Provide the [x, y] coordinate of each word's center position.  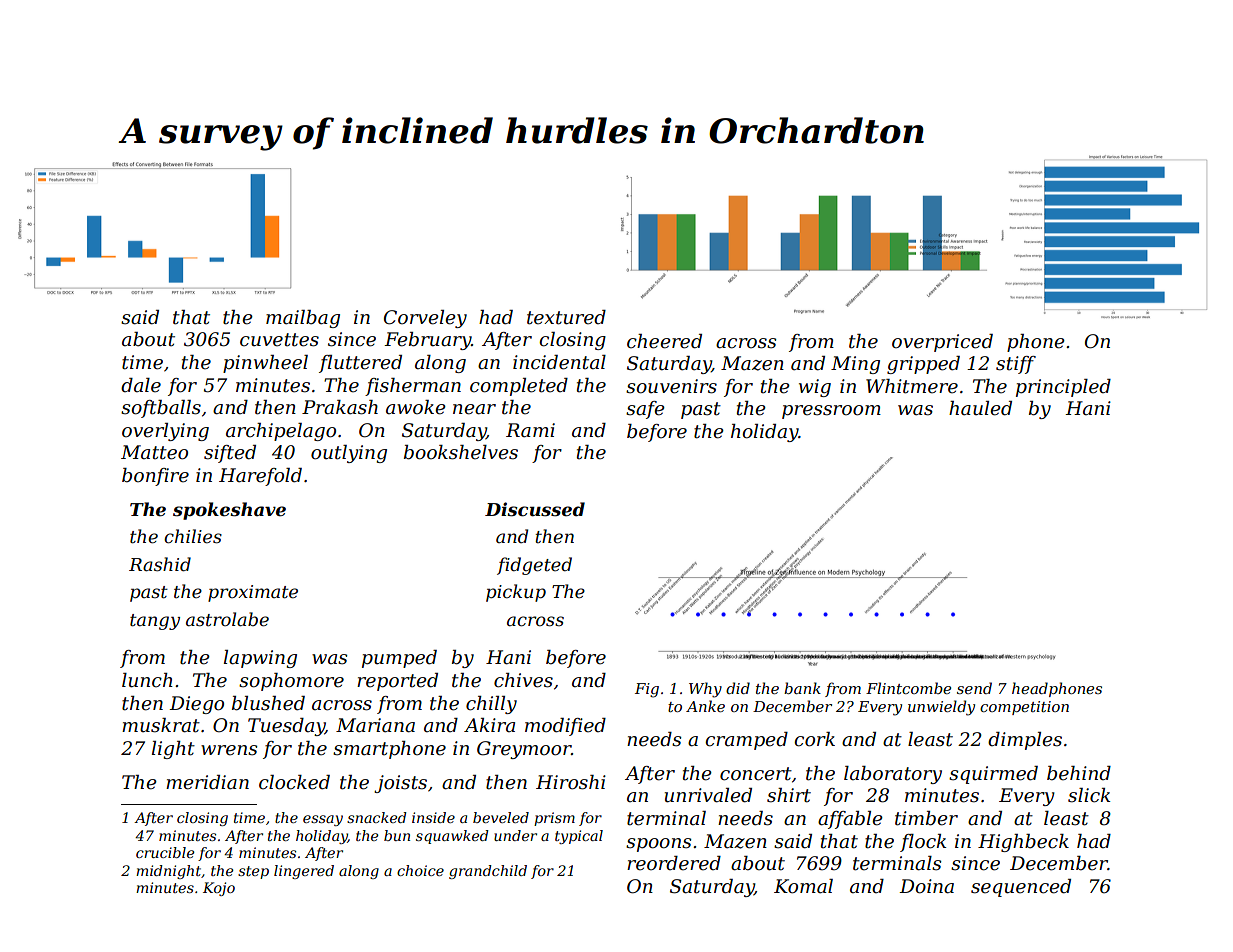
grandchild [488, 872]
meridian [207, 782]
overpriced [942, 343]
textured [566, 317]
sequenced [1021, 888]
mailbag [303, 319]
